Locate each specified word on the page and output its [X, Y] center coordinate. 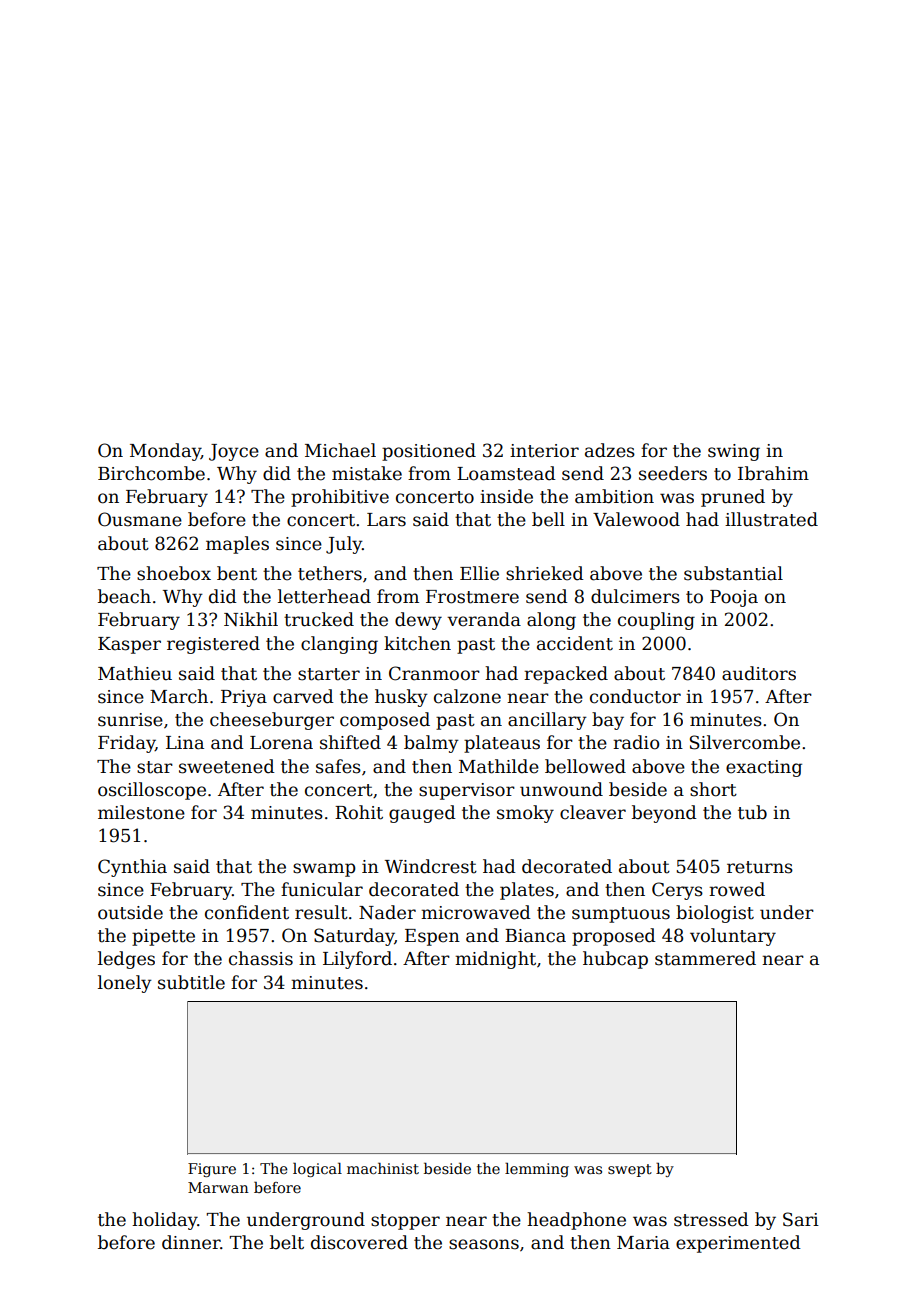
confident [247, 912]
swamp [324, 870]
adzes [610, 450]
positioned [429, 452]
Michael [340, 450]
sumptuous [621, 915]
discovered [359, 1242]
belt [287, 1242]
